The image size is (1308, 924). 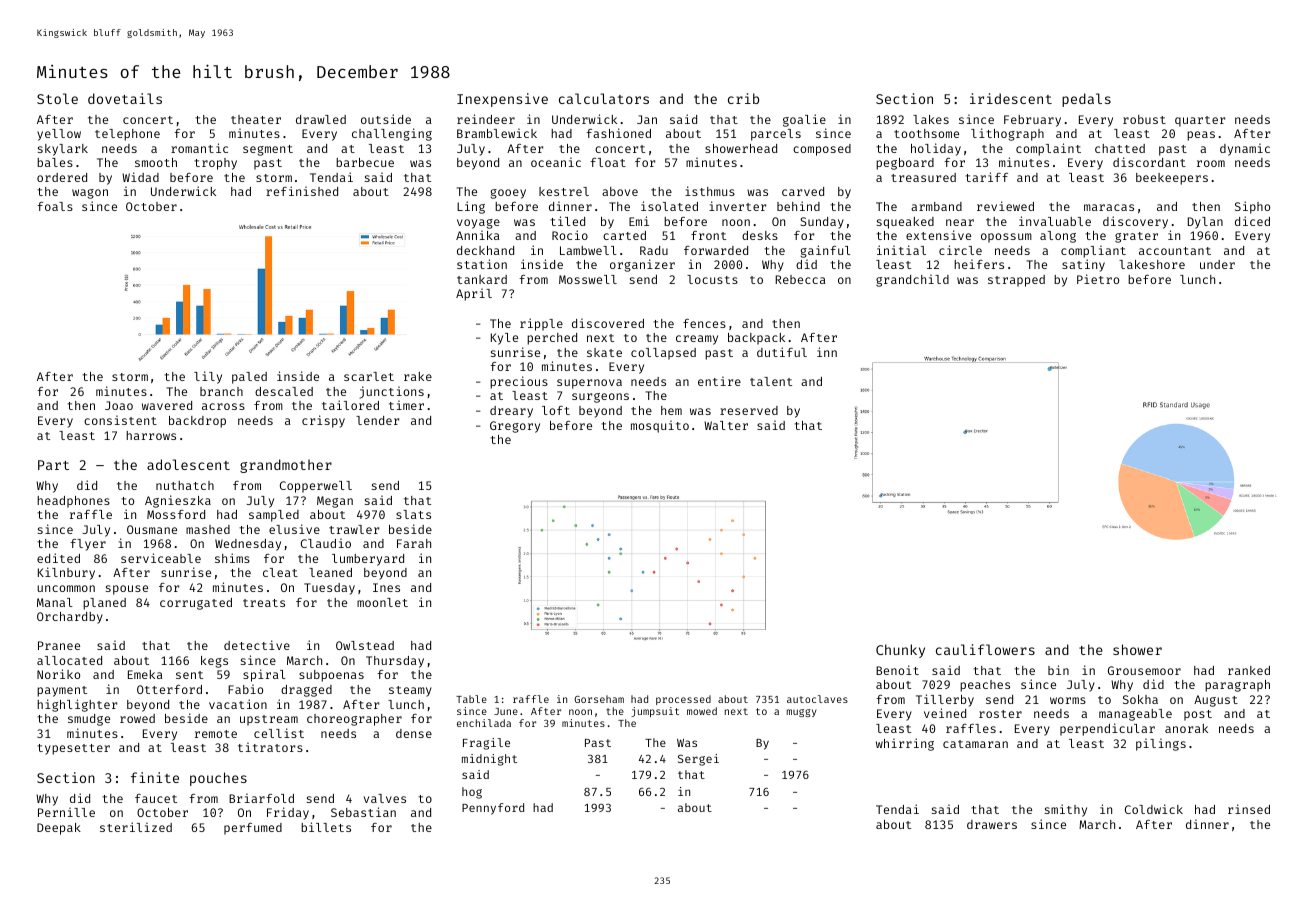 What do you see at coordinates (197, 422) in the screenshot?
I see `backdrop` at bounding box center [197, 422].
